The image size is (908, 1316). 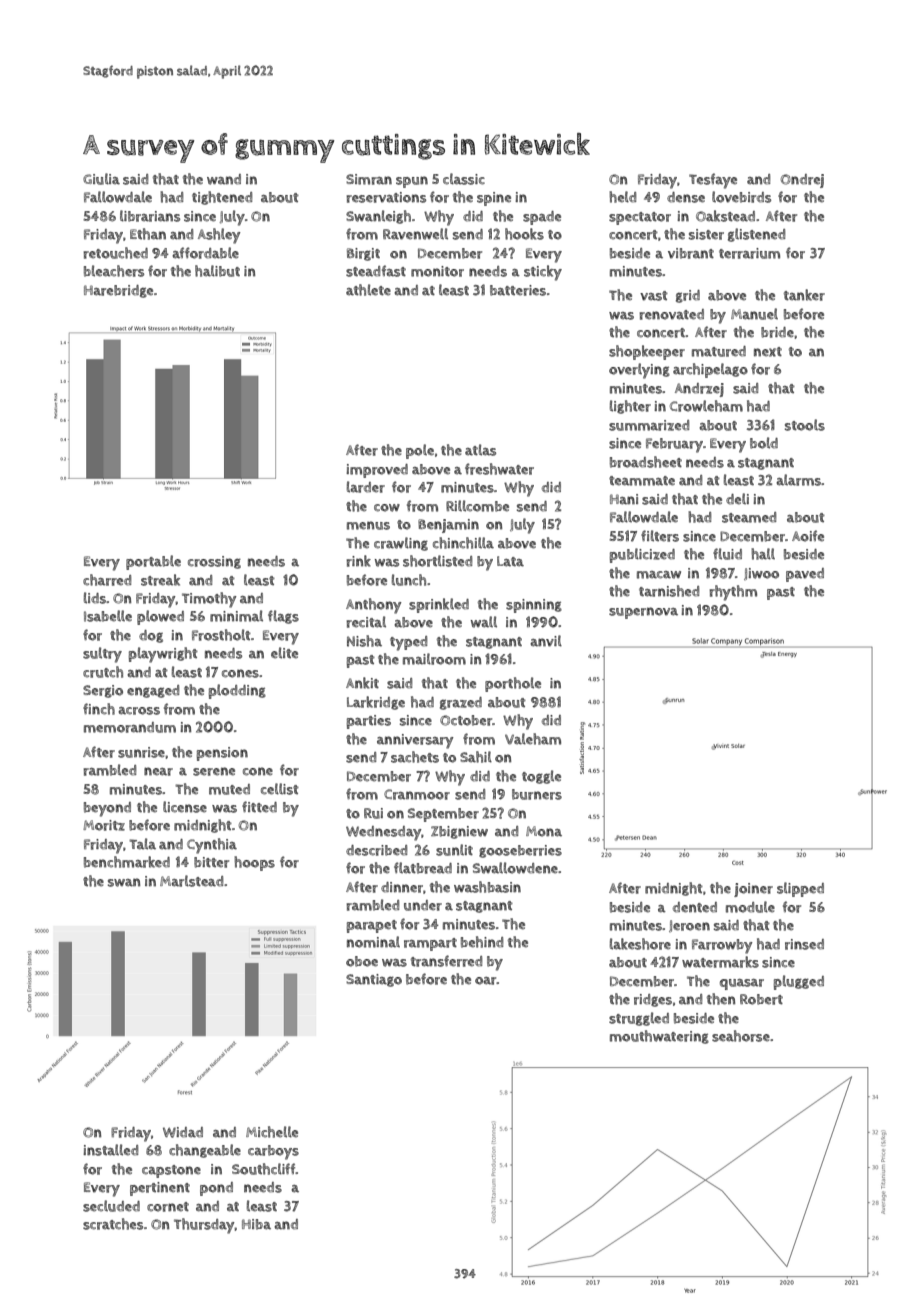 What do you see at coordinates (646, 462) in the screenshot?
I see `broadsheet` at bounding box center [646, 462].
